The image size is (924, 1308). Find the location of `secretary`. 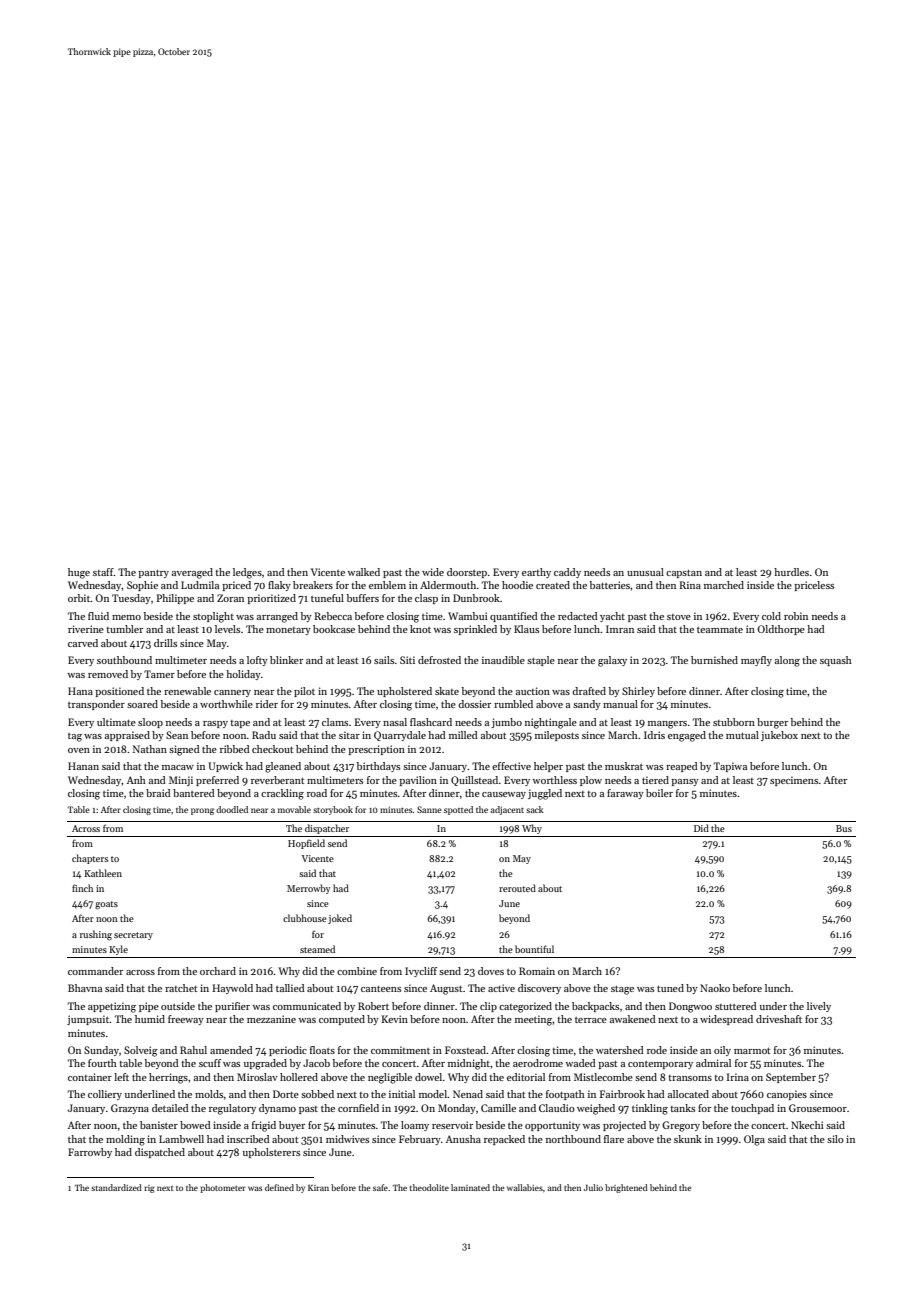

secretary is located at coordinates (133, 936).
